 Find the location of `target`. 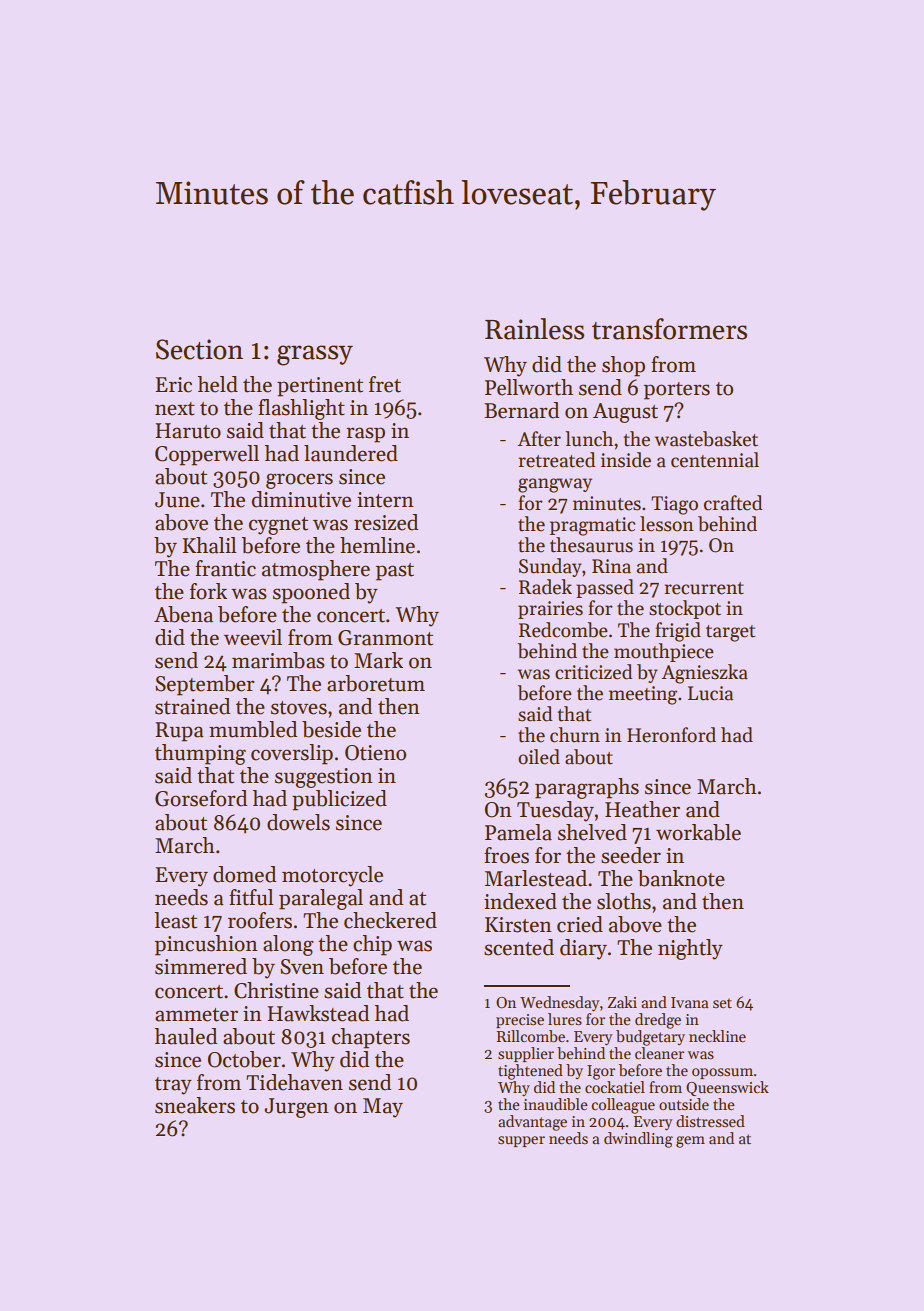

target is located at coordinates (730, 633).
